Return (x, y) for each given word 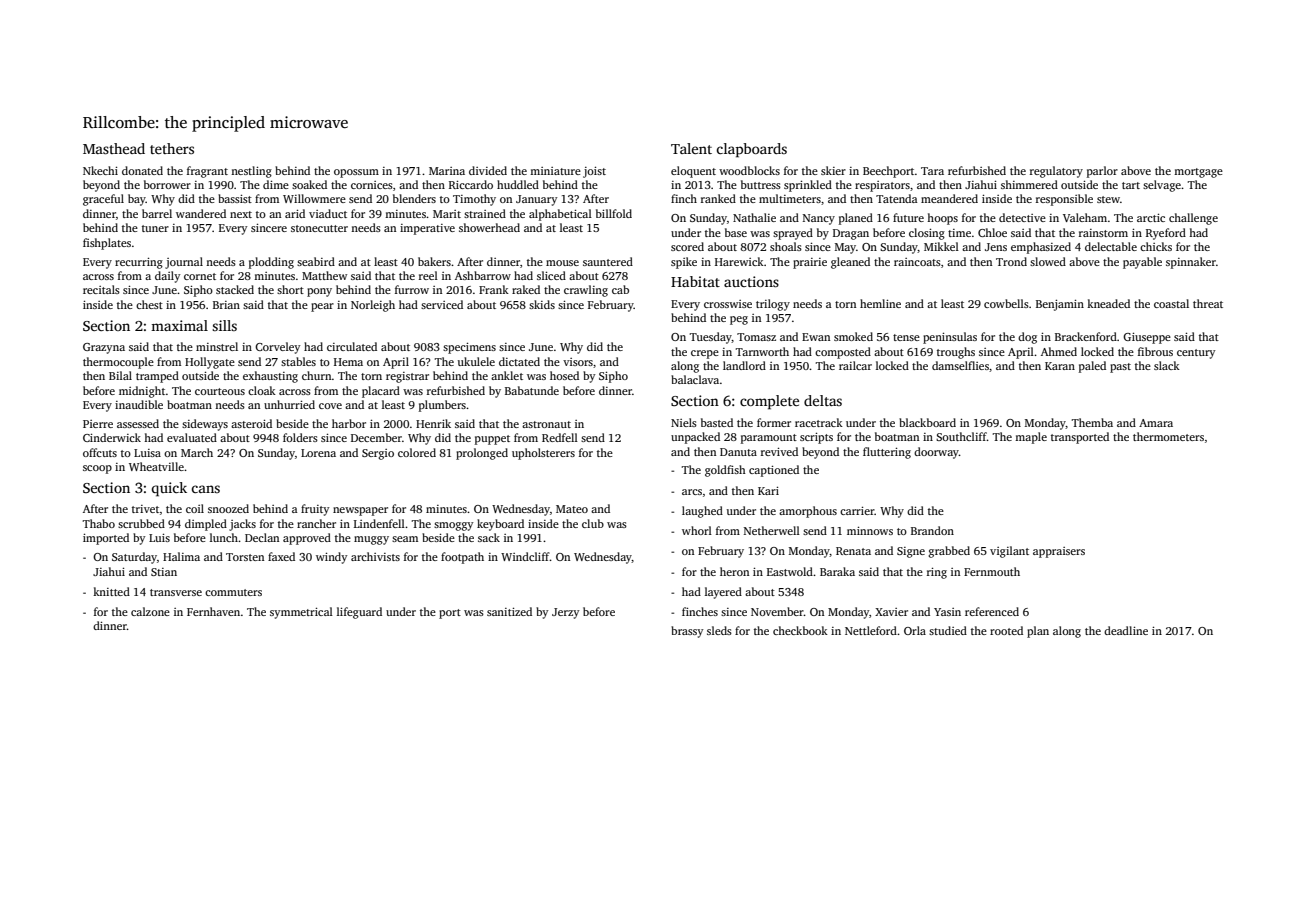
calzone (150, 611)
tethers (172, 148)
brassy (687, 632)
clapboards (751, 150)
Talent (691, 148)
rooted (1006, 630)
